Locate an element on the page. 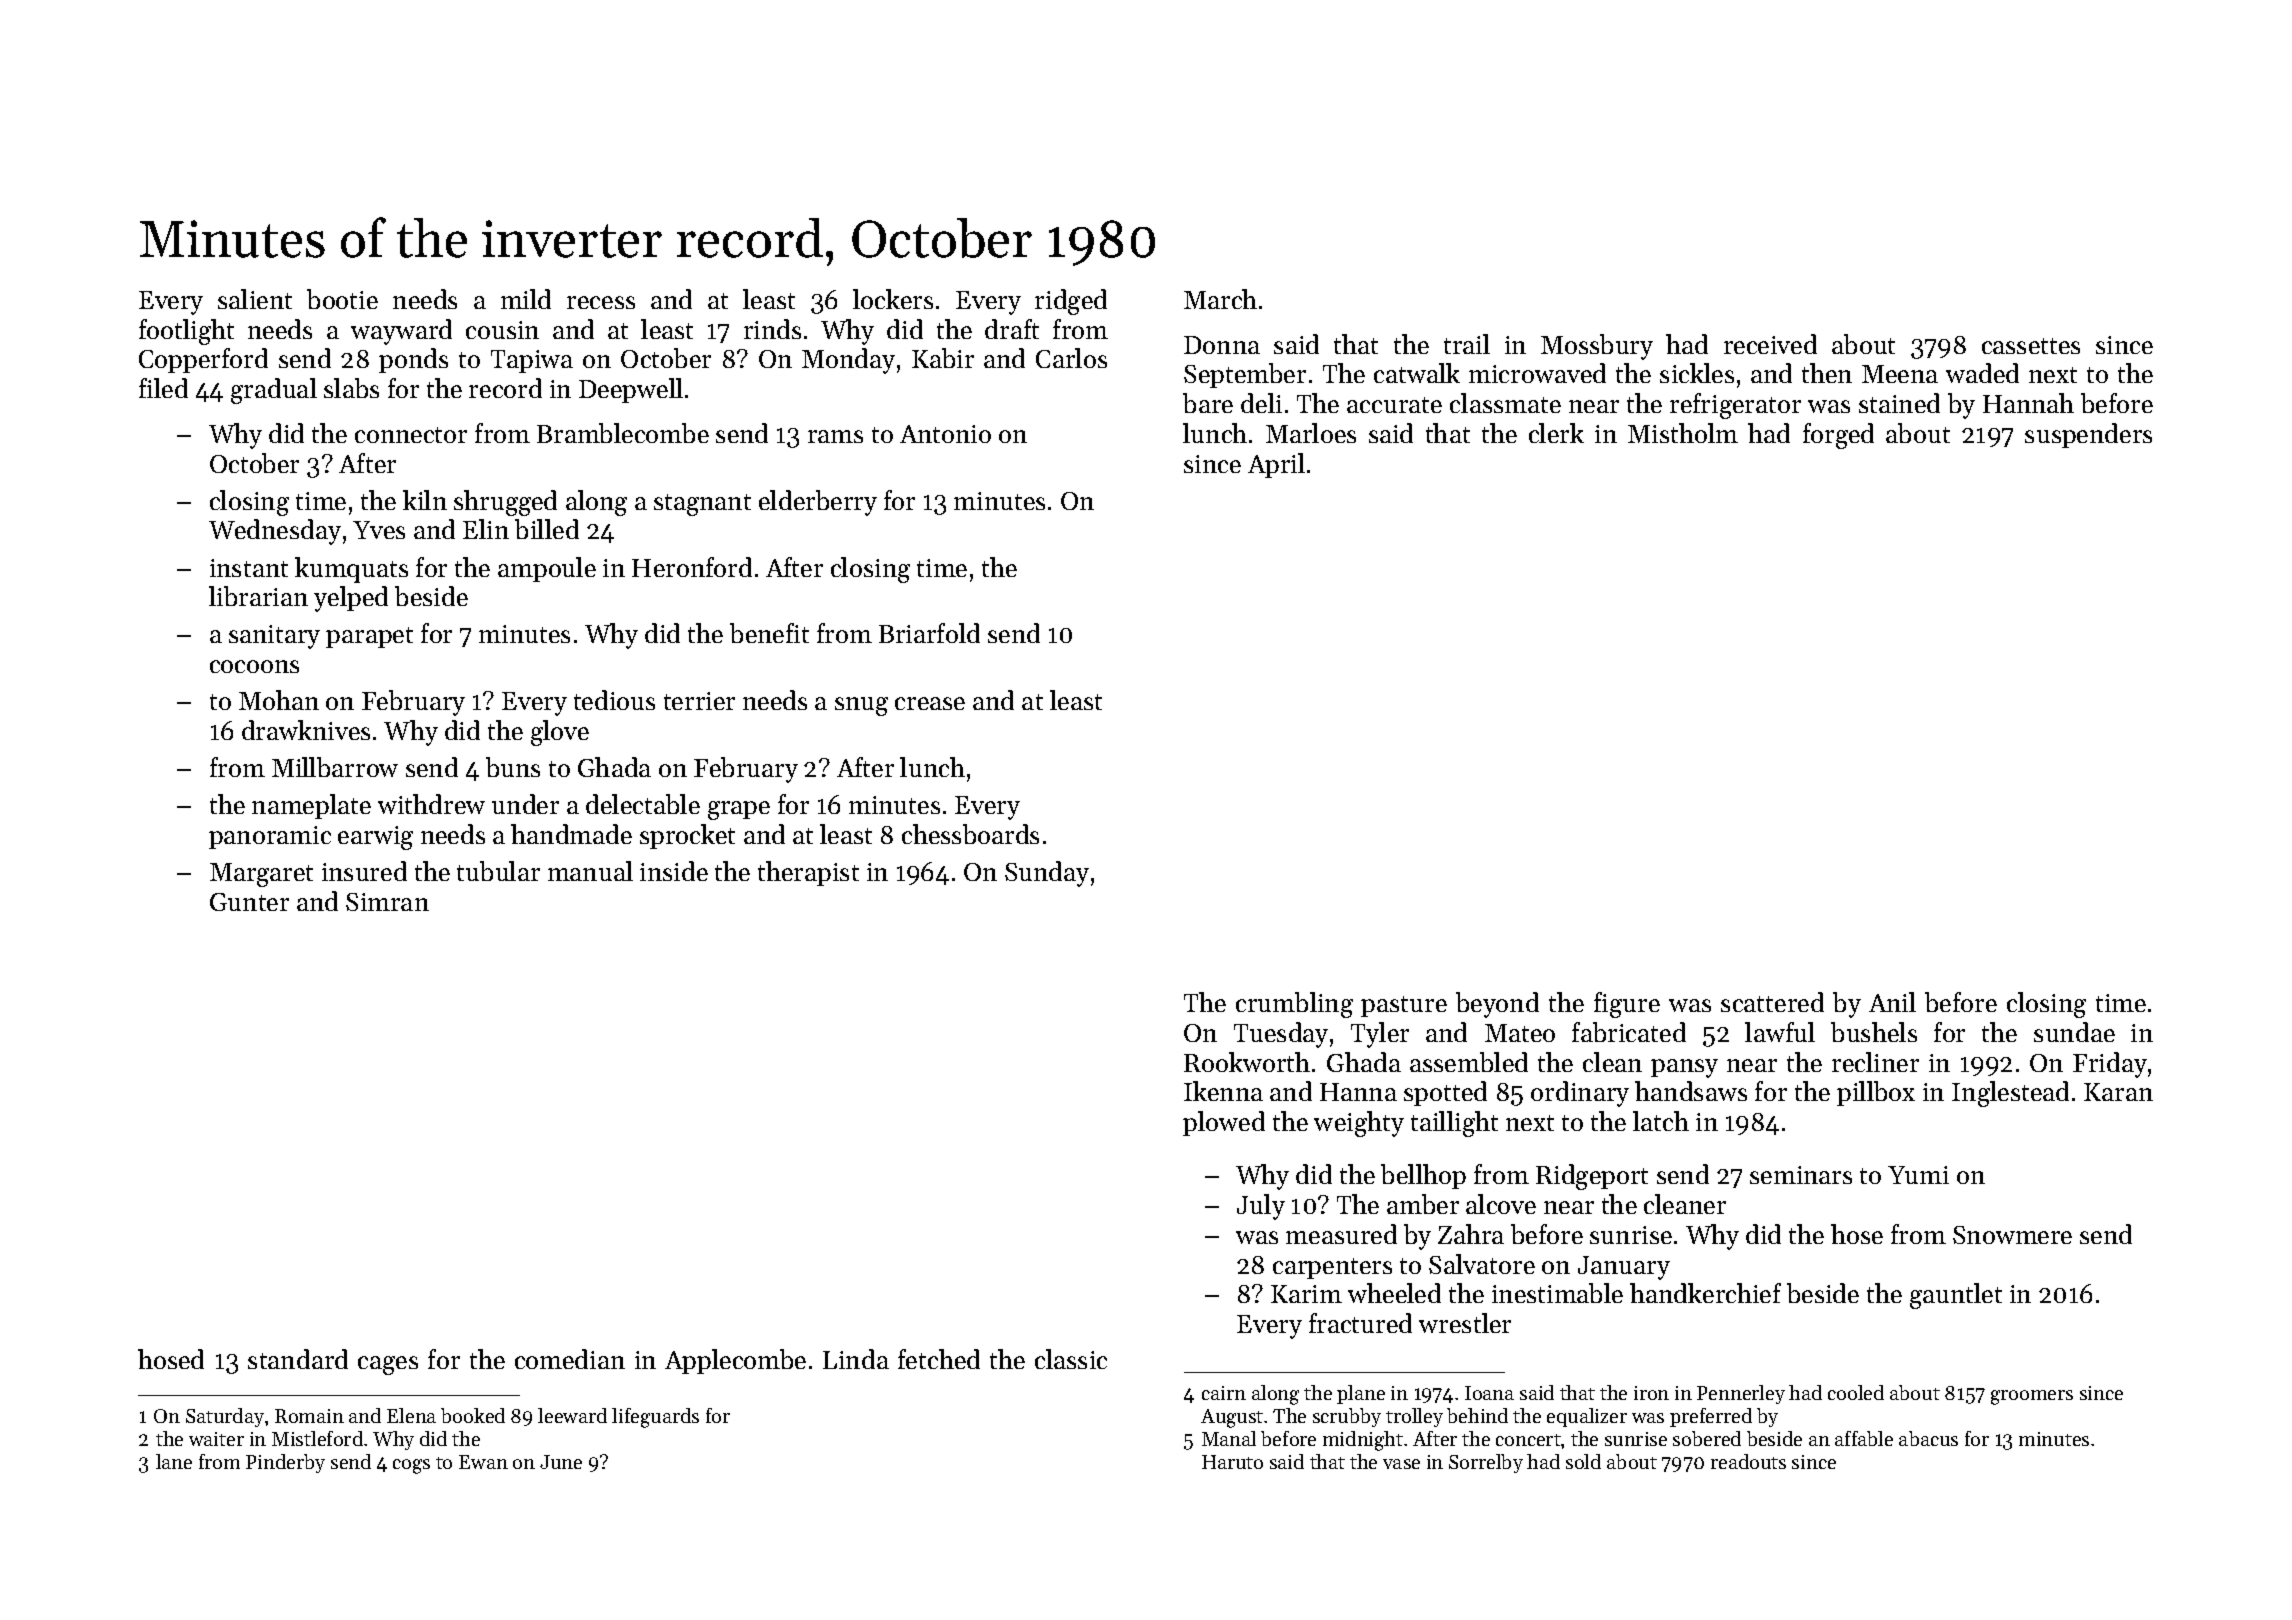 The image size is (2292, 1620). suspenders is located at coordinates (2088, 435).
